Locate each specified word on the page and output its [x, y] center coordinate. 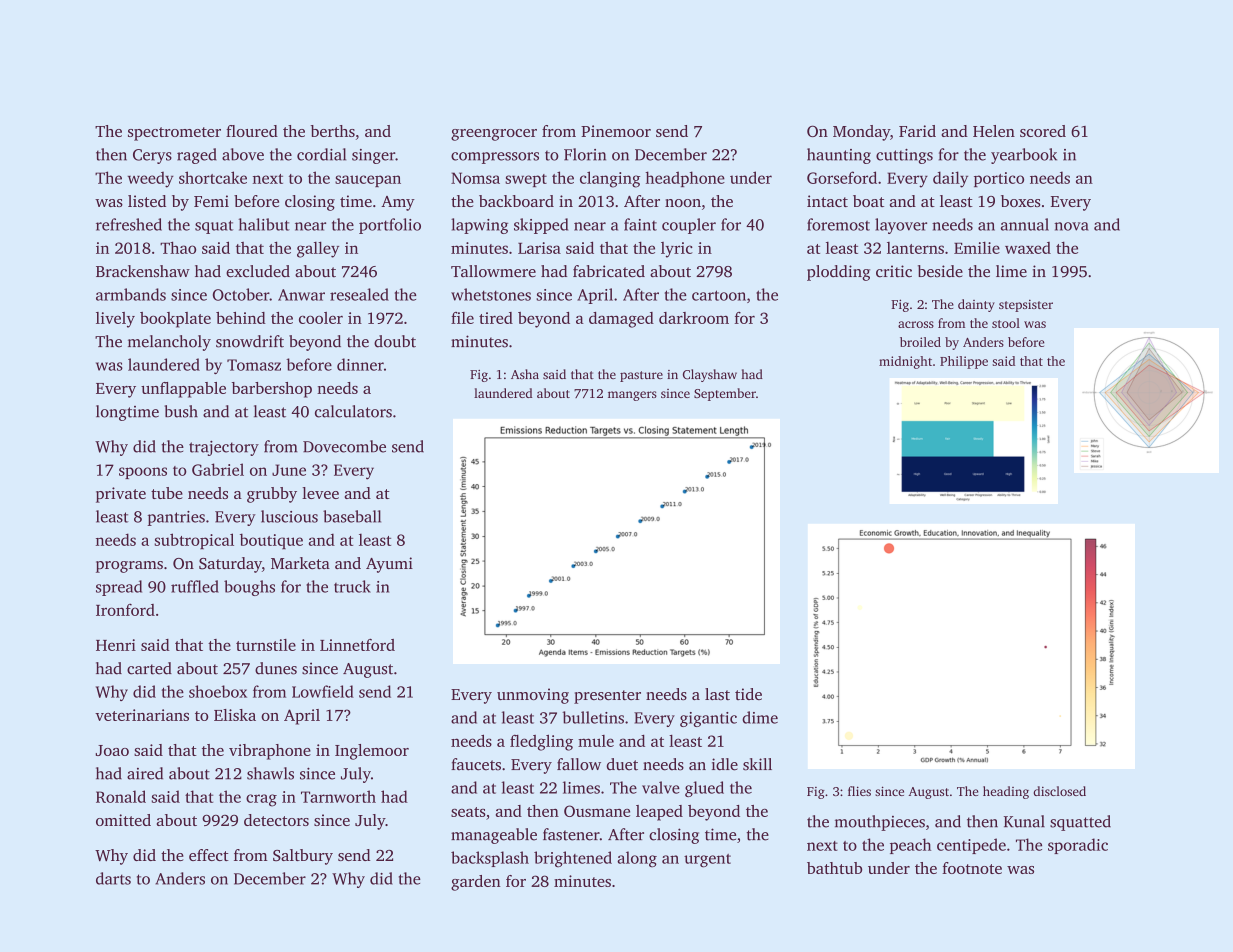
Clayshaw [710, 375]
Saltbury [303, 857]
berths [333, 131]
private [121, 495]
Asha [525, 374]
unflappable [183, 390]
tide [748, 694]
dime [760, 717]
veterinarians [142, 715]
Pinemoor [616, 131]
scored [1043, 131]
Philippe [964, 362]
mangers [632, 396]
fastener [571, 834]
